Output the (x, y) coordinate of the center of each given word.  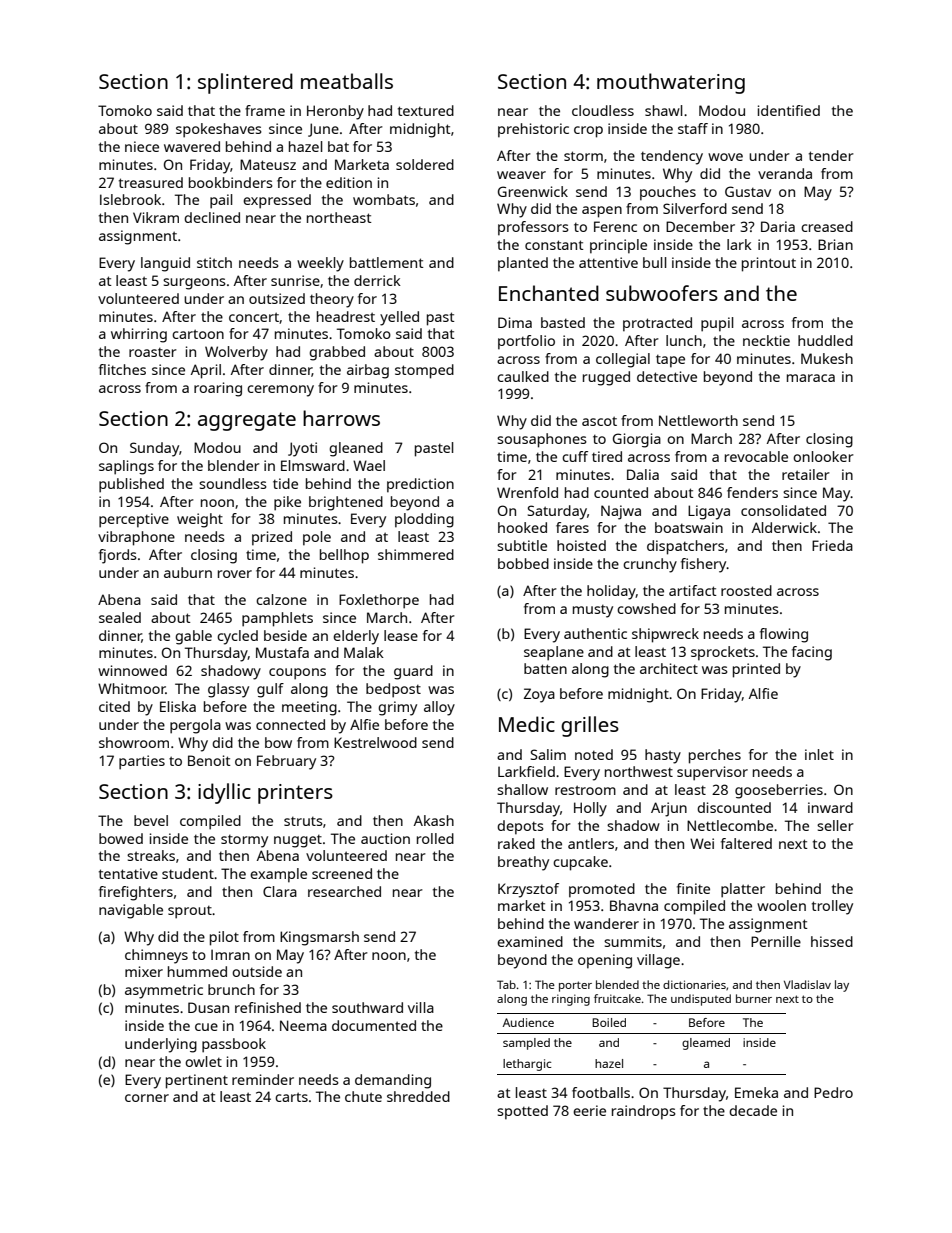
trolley (832, 907)
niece (142, 146)
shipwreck (665, 635)
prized (272, 538)
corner (147, 1098)
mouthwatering (671, 83)
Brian (835, 244)
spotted (522, 1112)
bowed (121, 838)
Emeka (756, 1092)
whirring (139, 335)
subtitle (522, 545)
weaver (521, 175)
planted (523, 264)
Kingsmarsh (319, 938)
